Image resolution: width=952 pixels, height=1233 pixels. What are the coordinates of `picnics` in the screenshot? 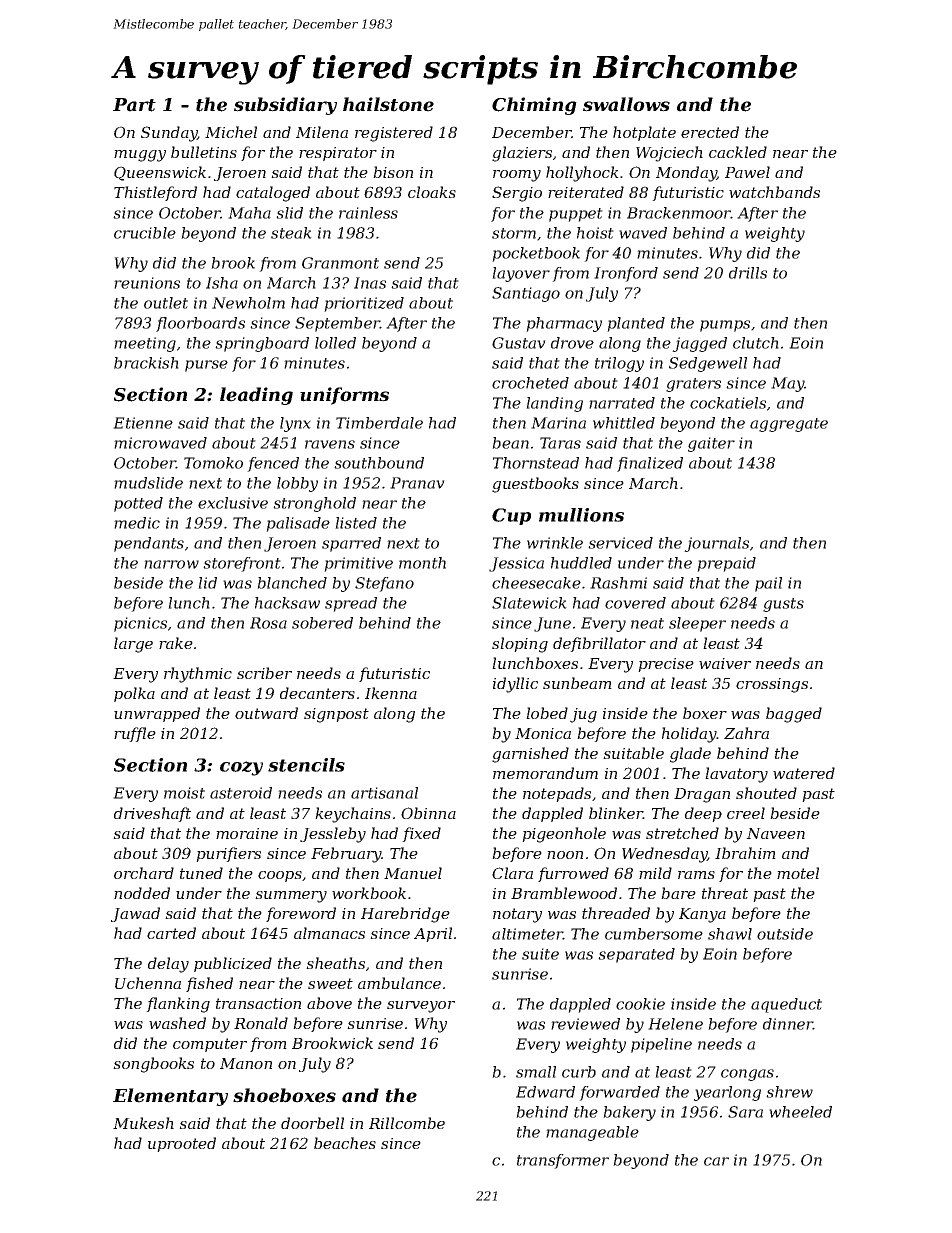 It's located at (140, 624).
